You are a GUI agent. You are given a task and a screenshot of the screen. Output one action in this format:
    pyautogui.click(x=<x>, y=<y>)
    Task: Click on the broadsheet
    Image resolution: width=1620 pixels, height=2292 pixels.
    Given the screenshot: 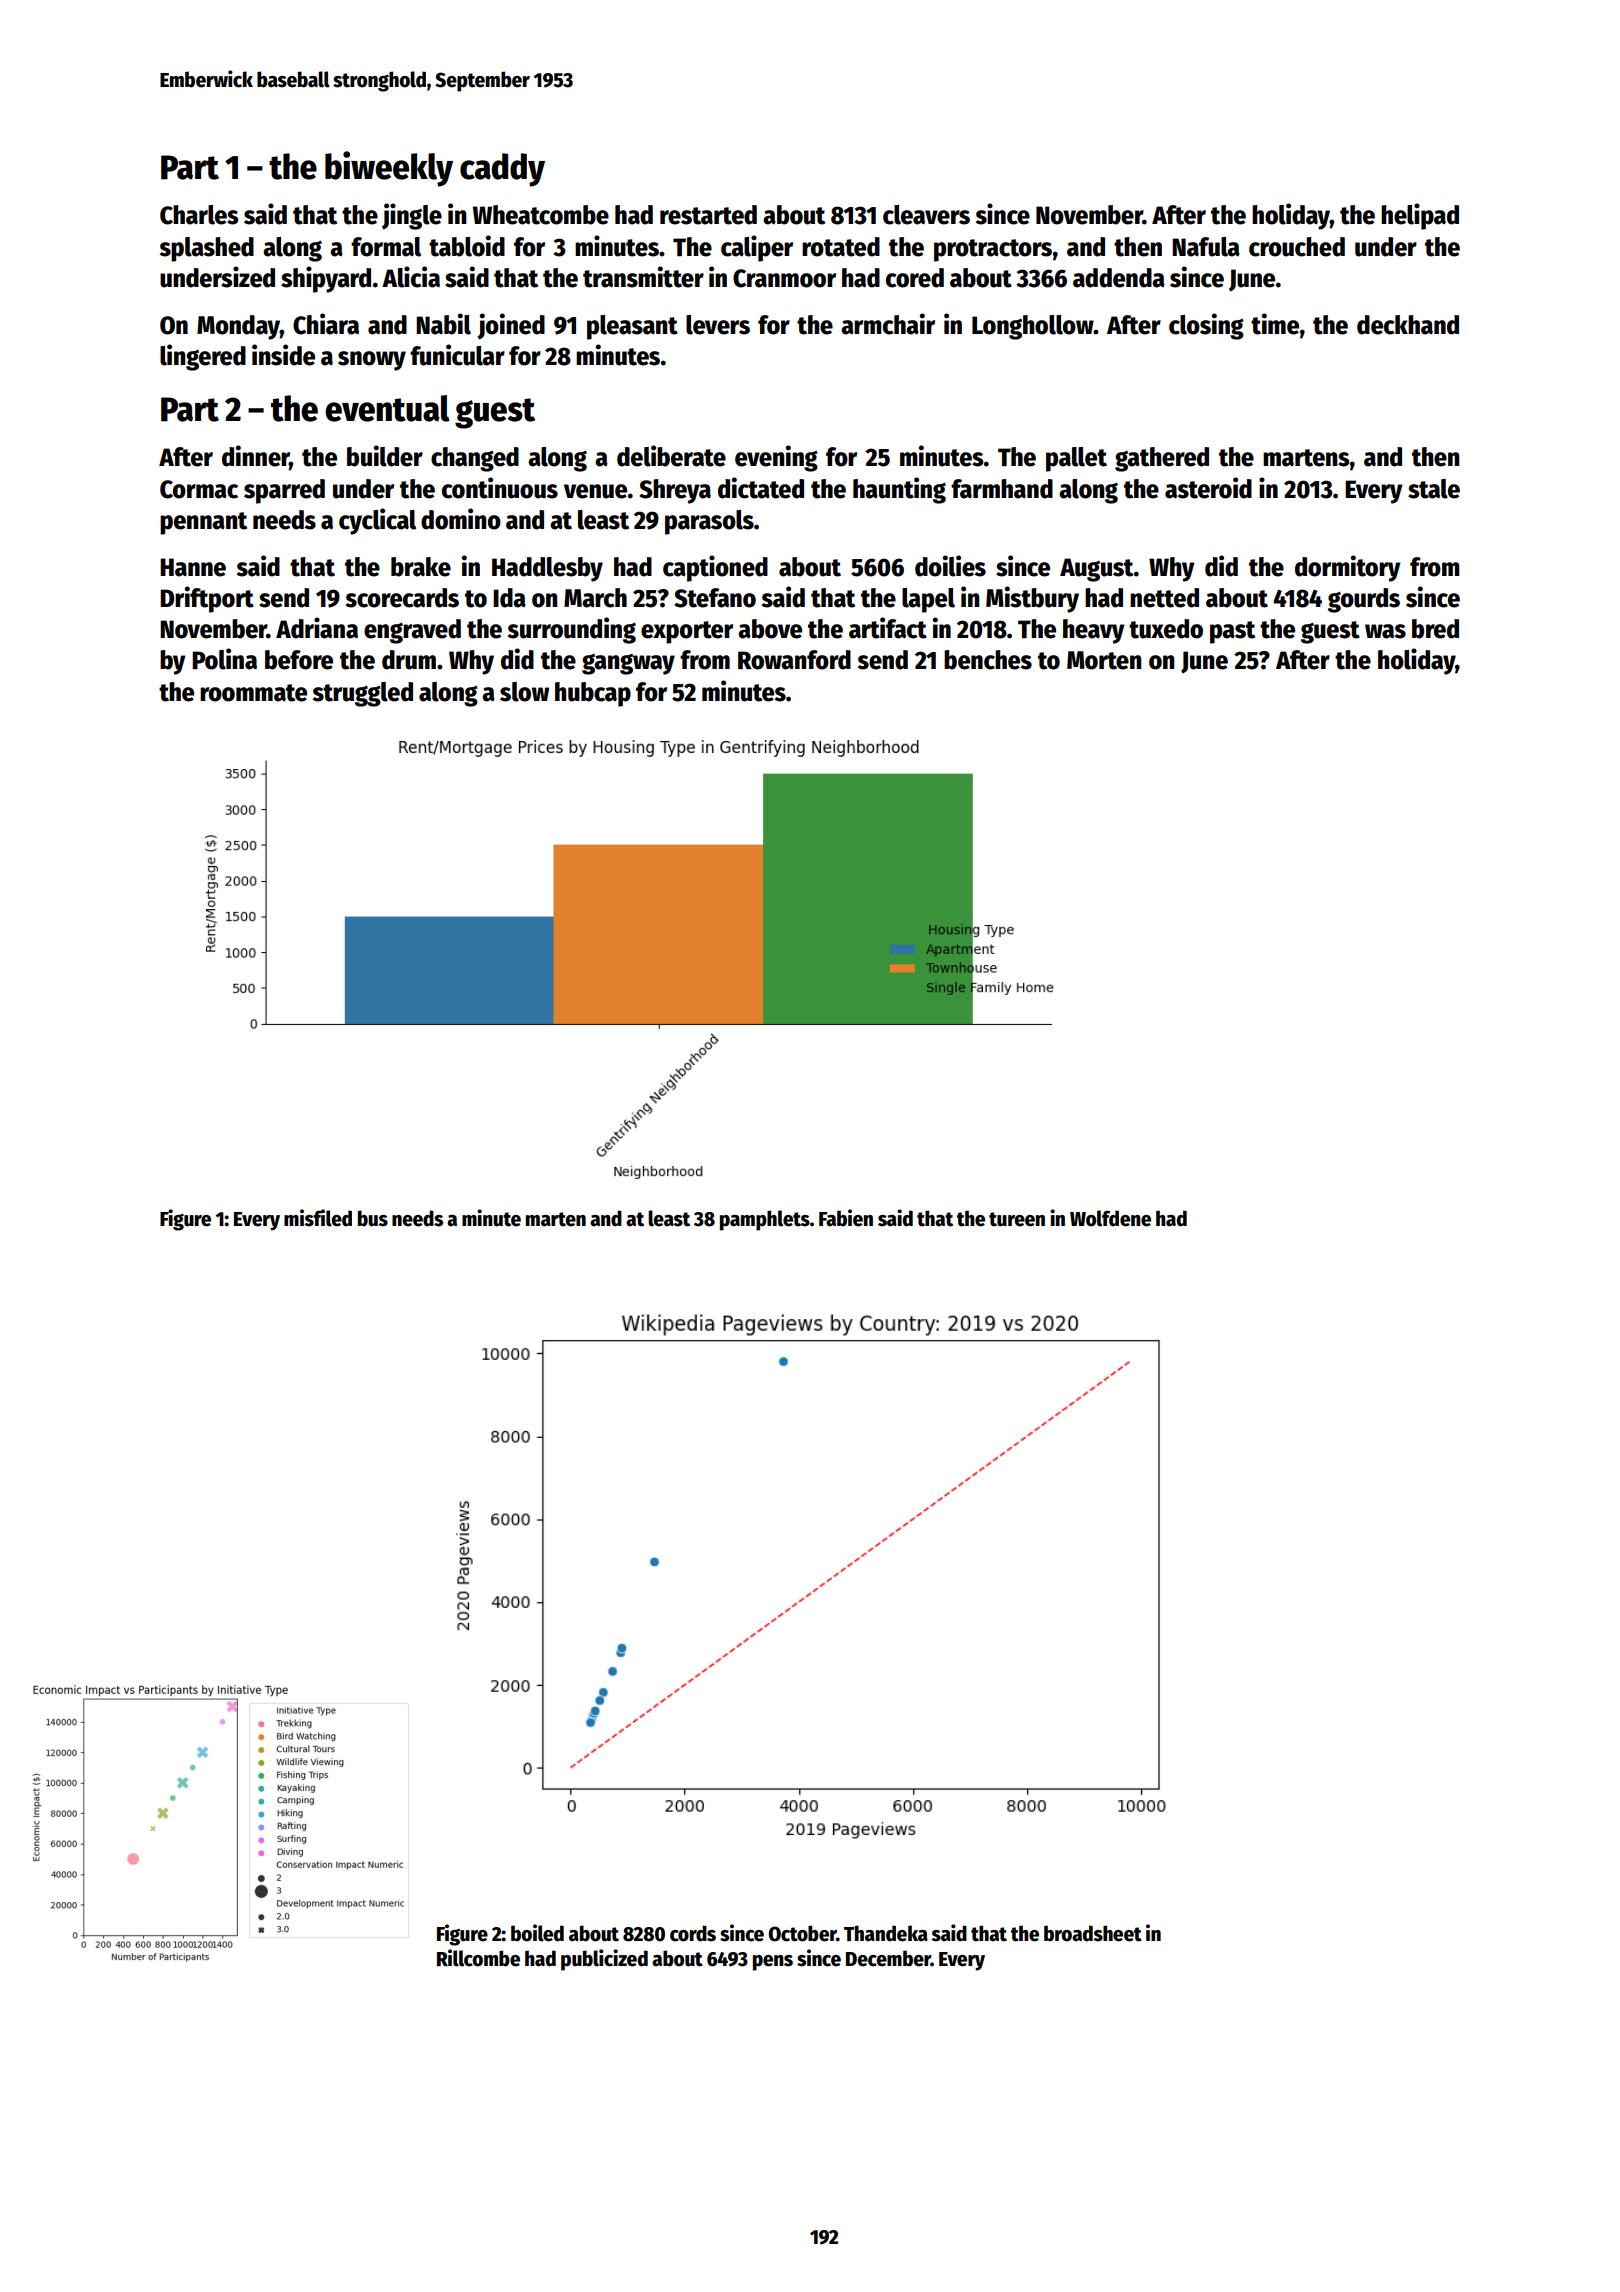 What is the action you would take?
    pyautogui.click(x=1093, y=1933)
